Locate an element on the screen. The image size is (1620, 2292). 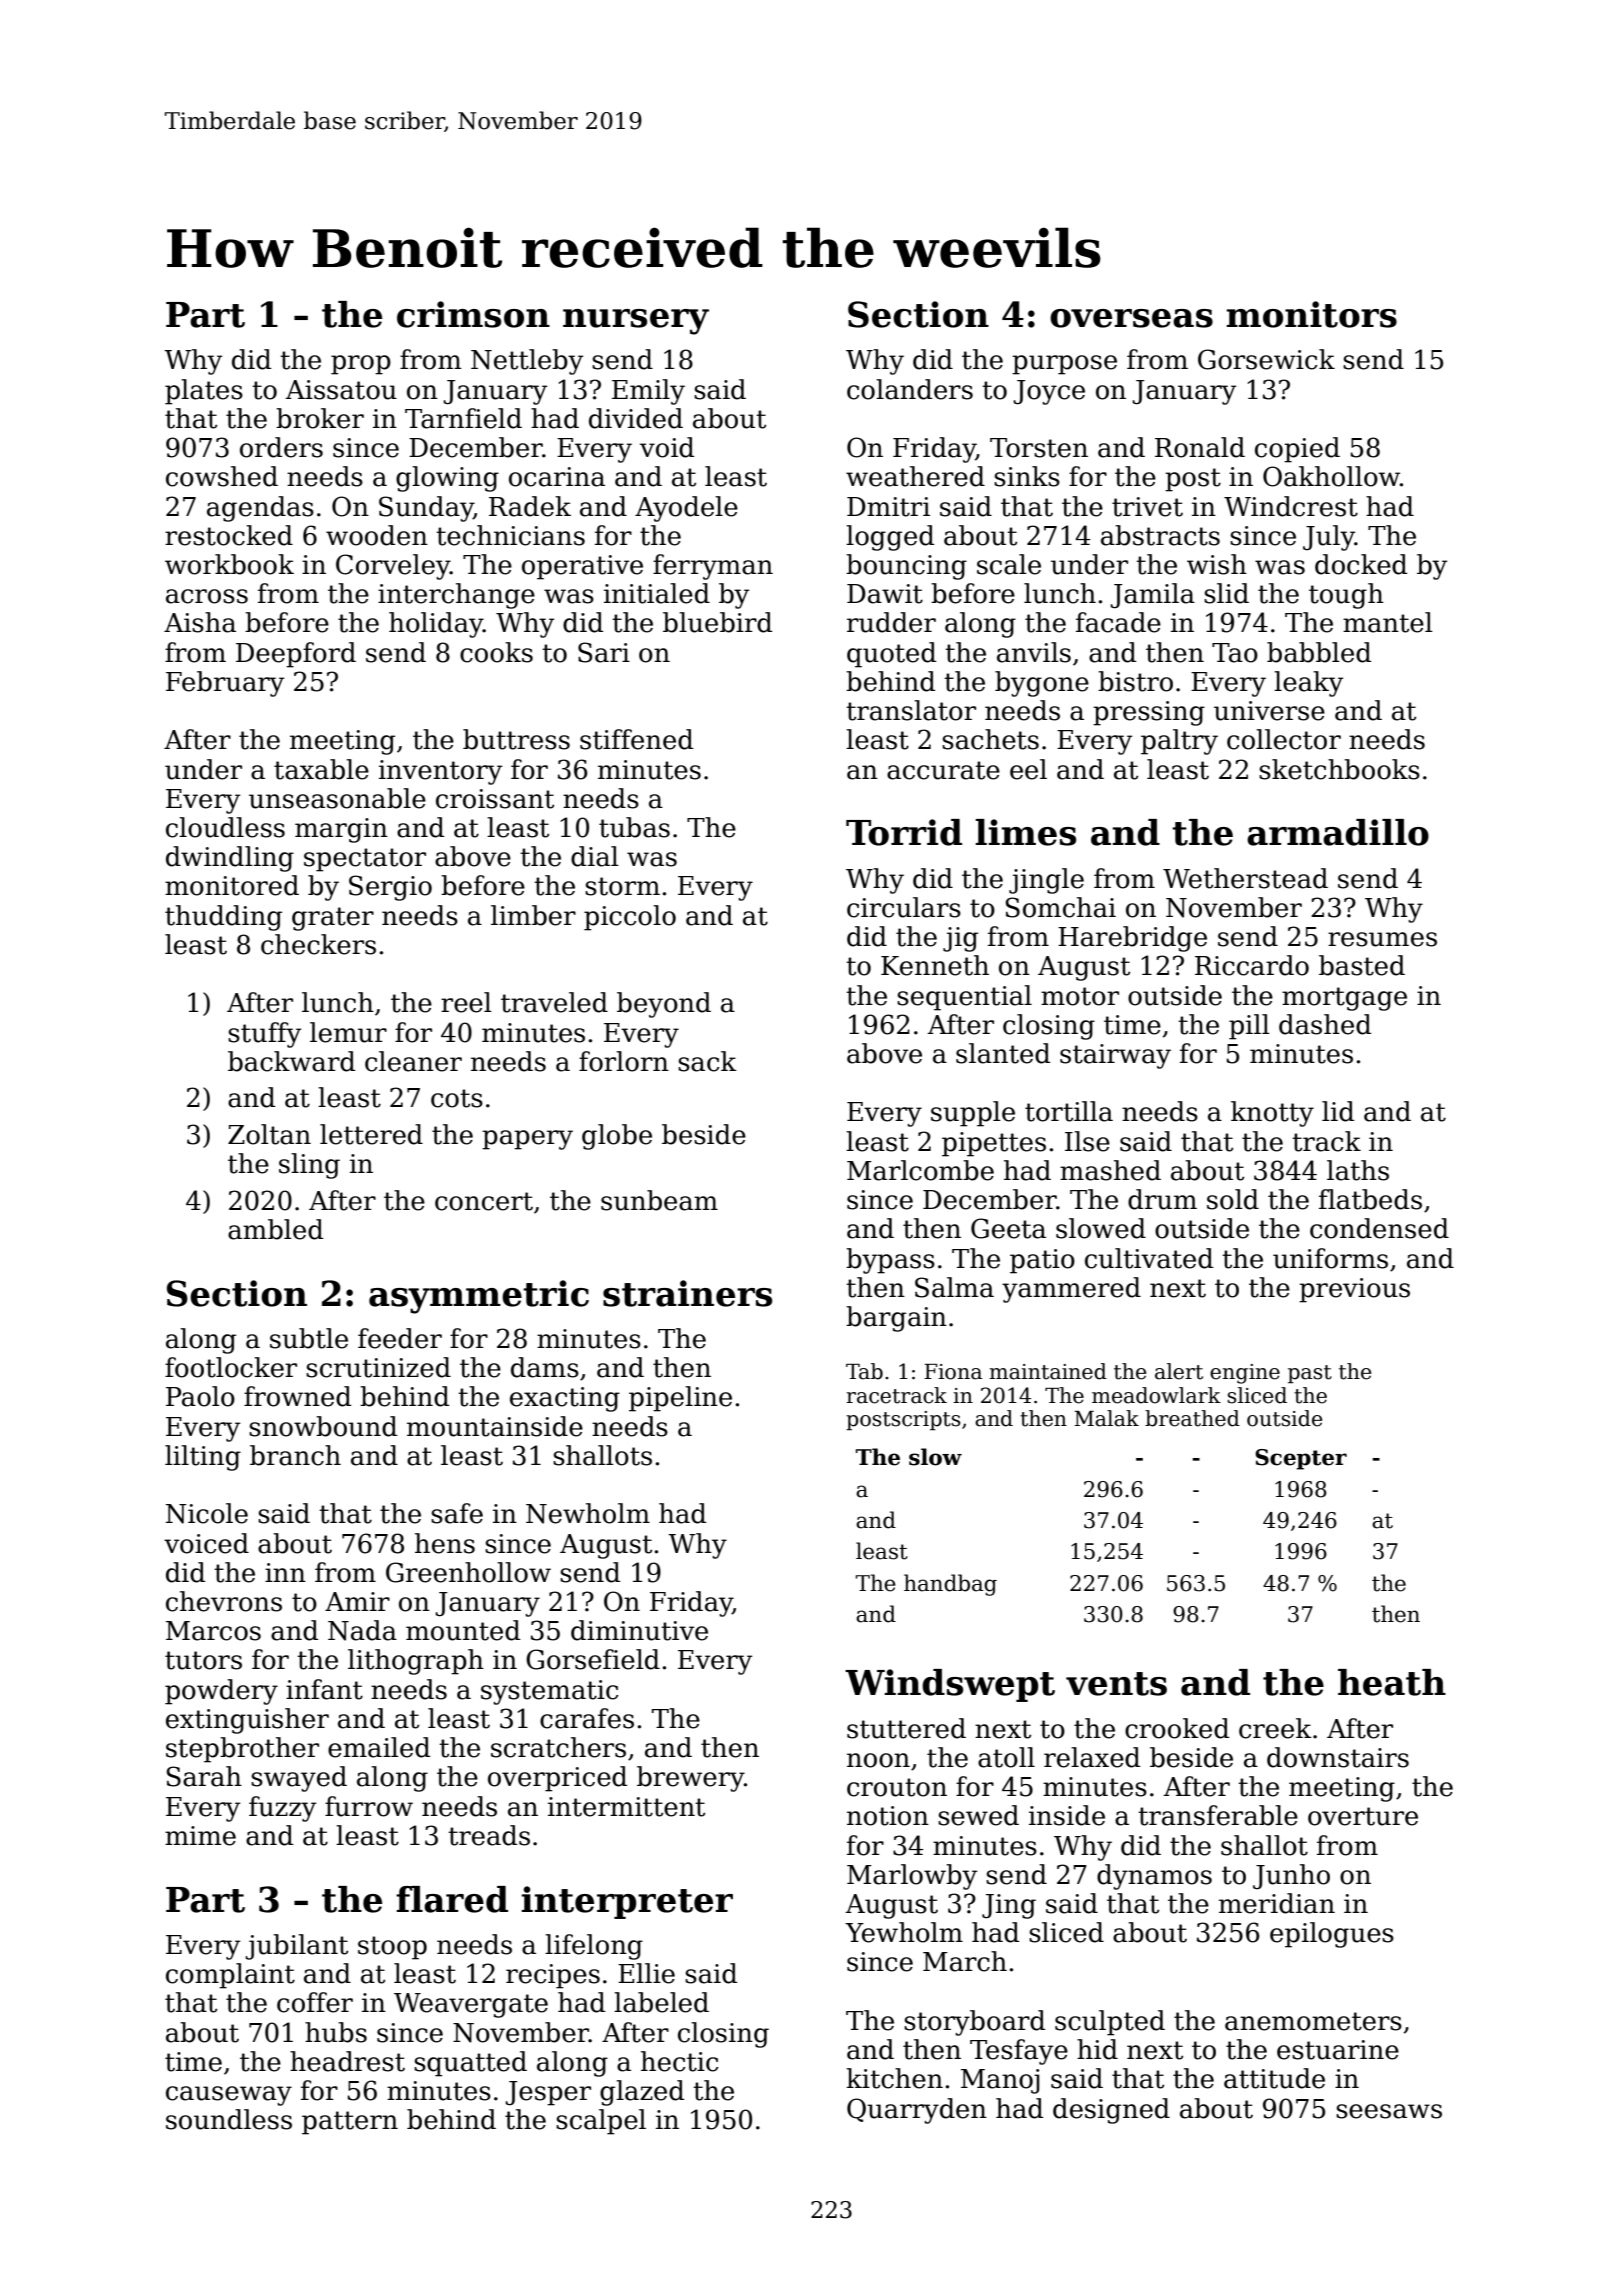
resumes is located at coordinates (1382, 939).
